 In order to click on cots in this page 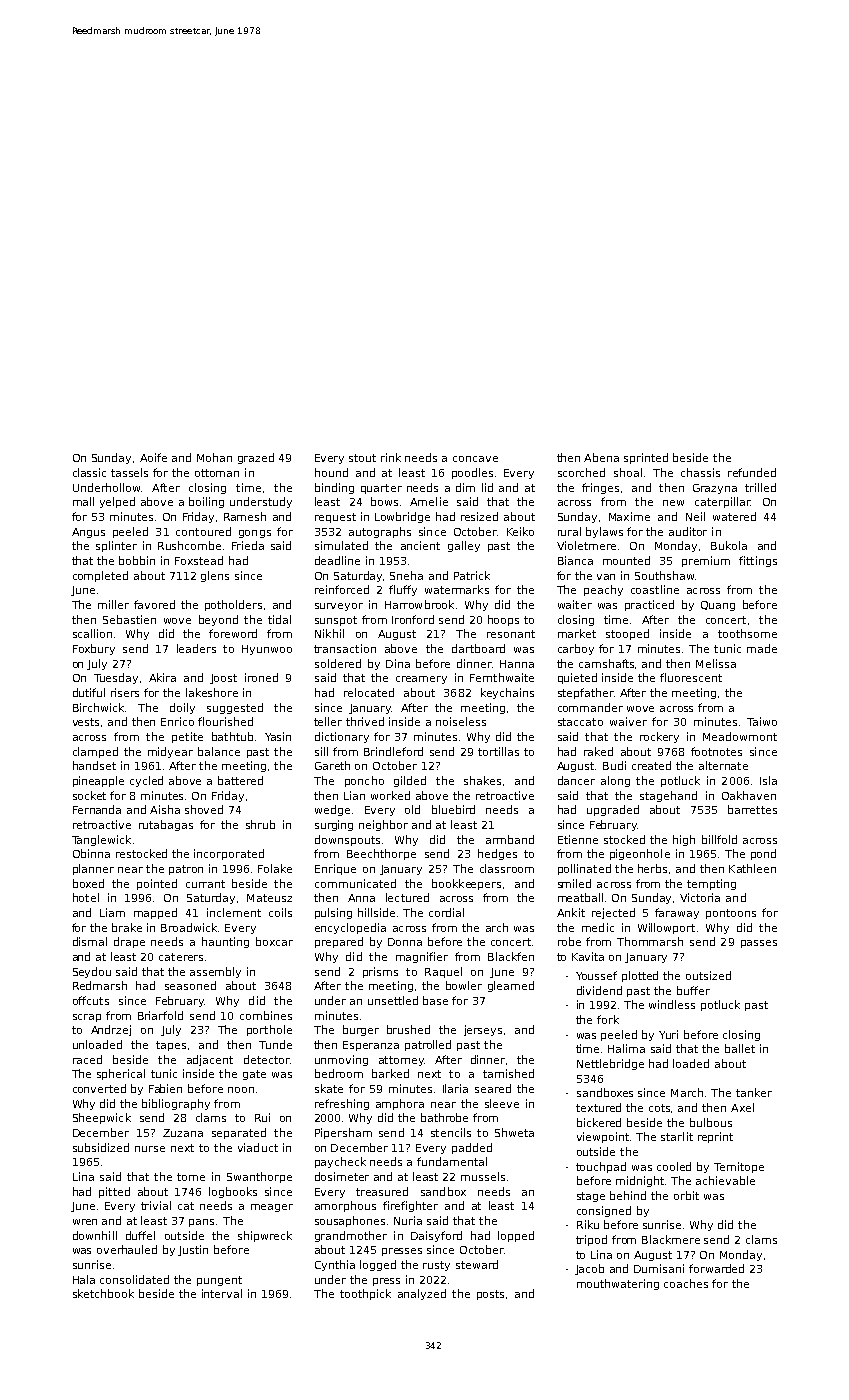, I will do `click(660, 1108)`.
